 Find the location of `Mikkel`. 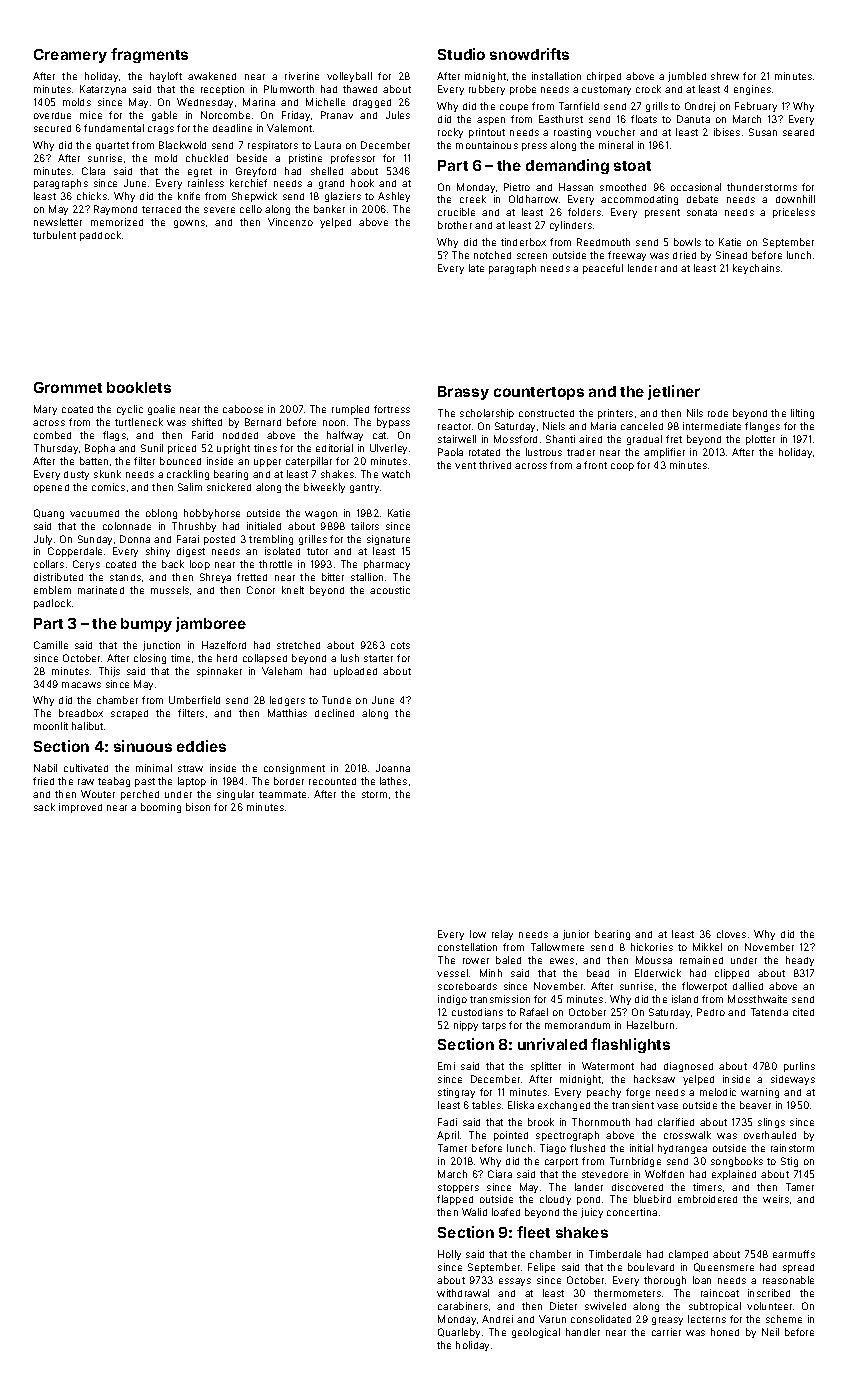

Mikkel is located at coordinates (707, 947).
